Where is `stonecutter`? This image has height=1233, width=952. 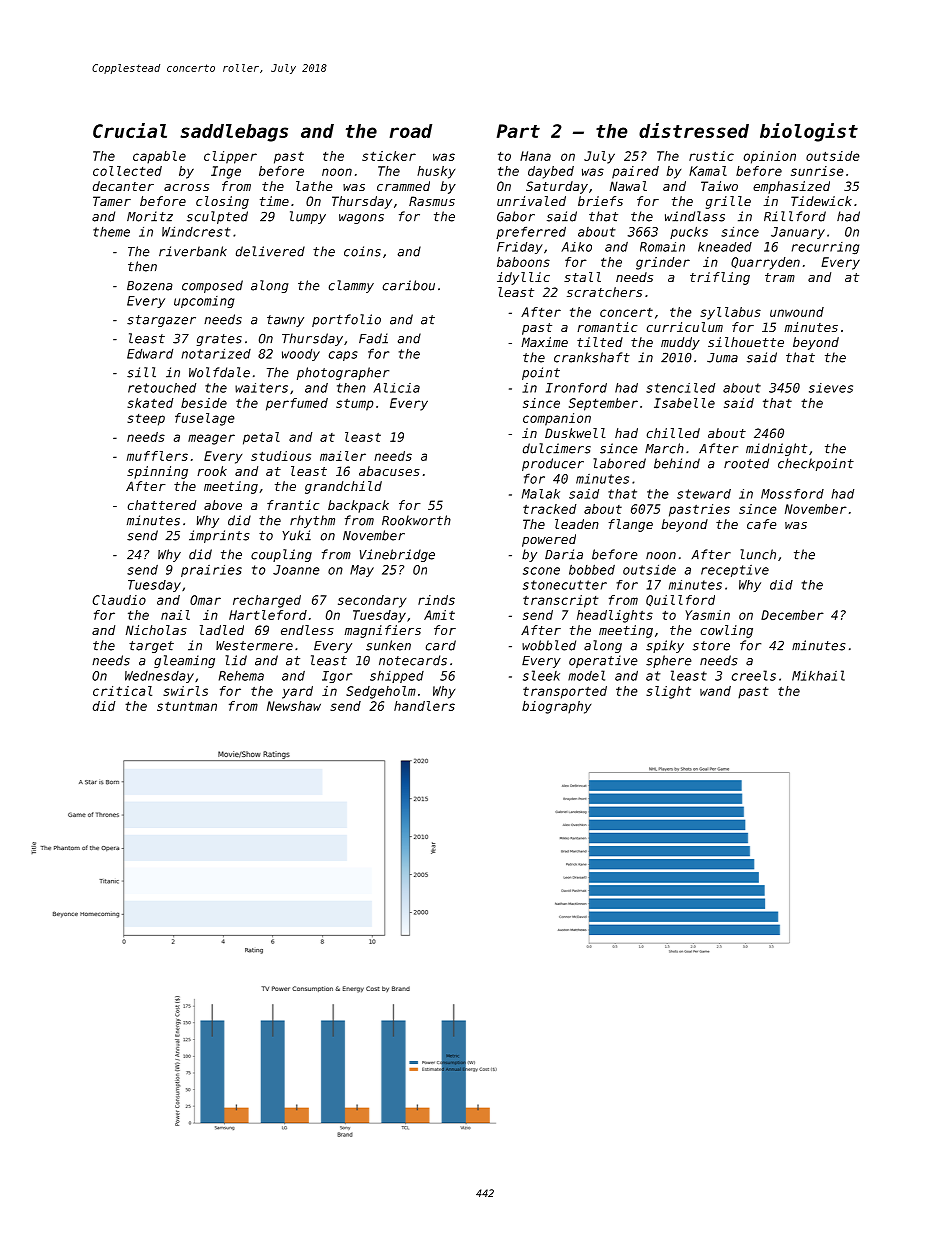
stonecutter is located at coordinates (565, 585).
